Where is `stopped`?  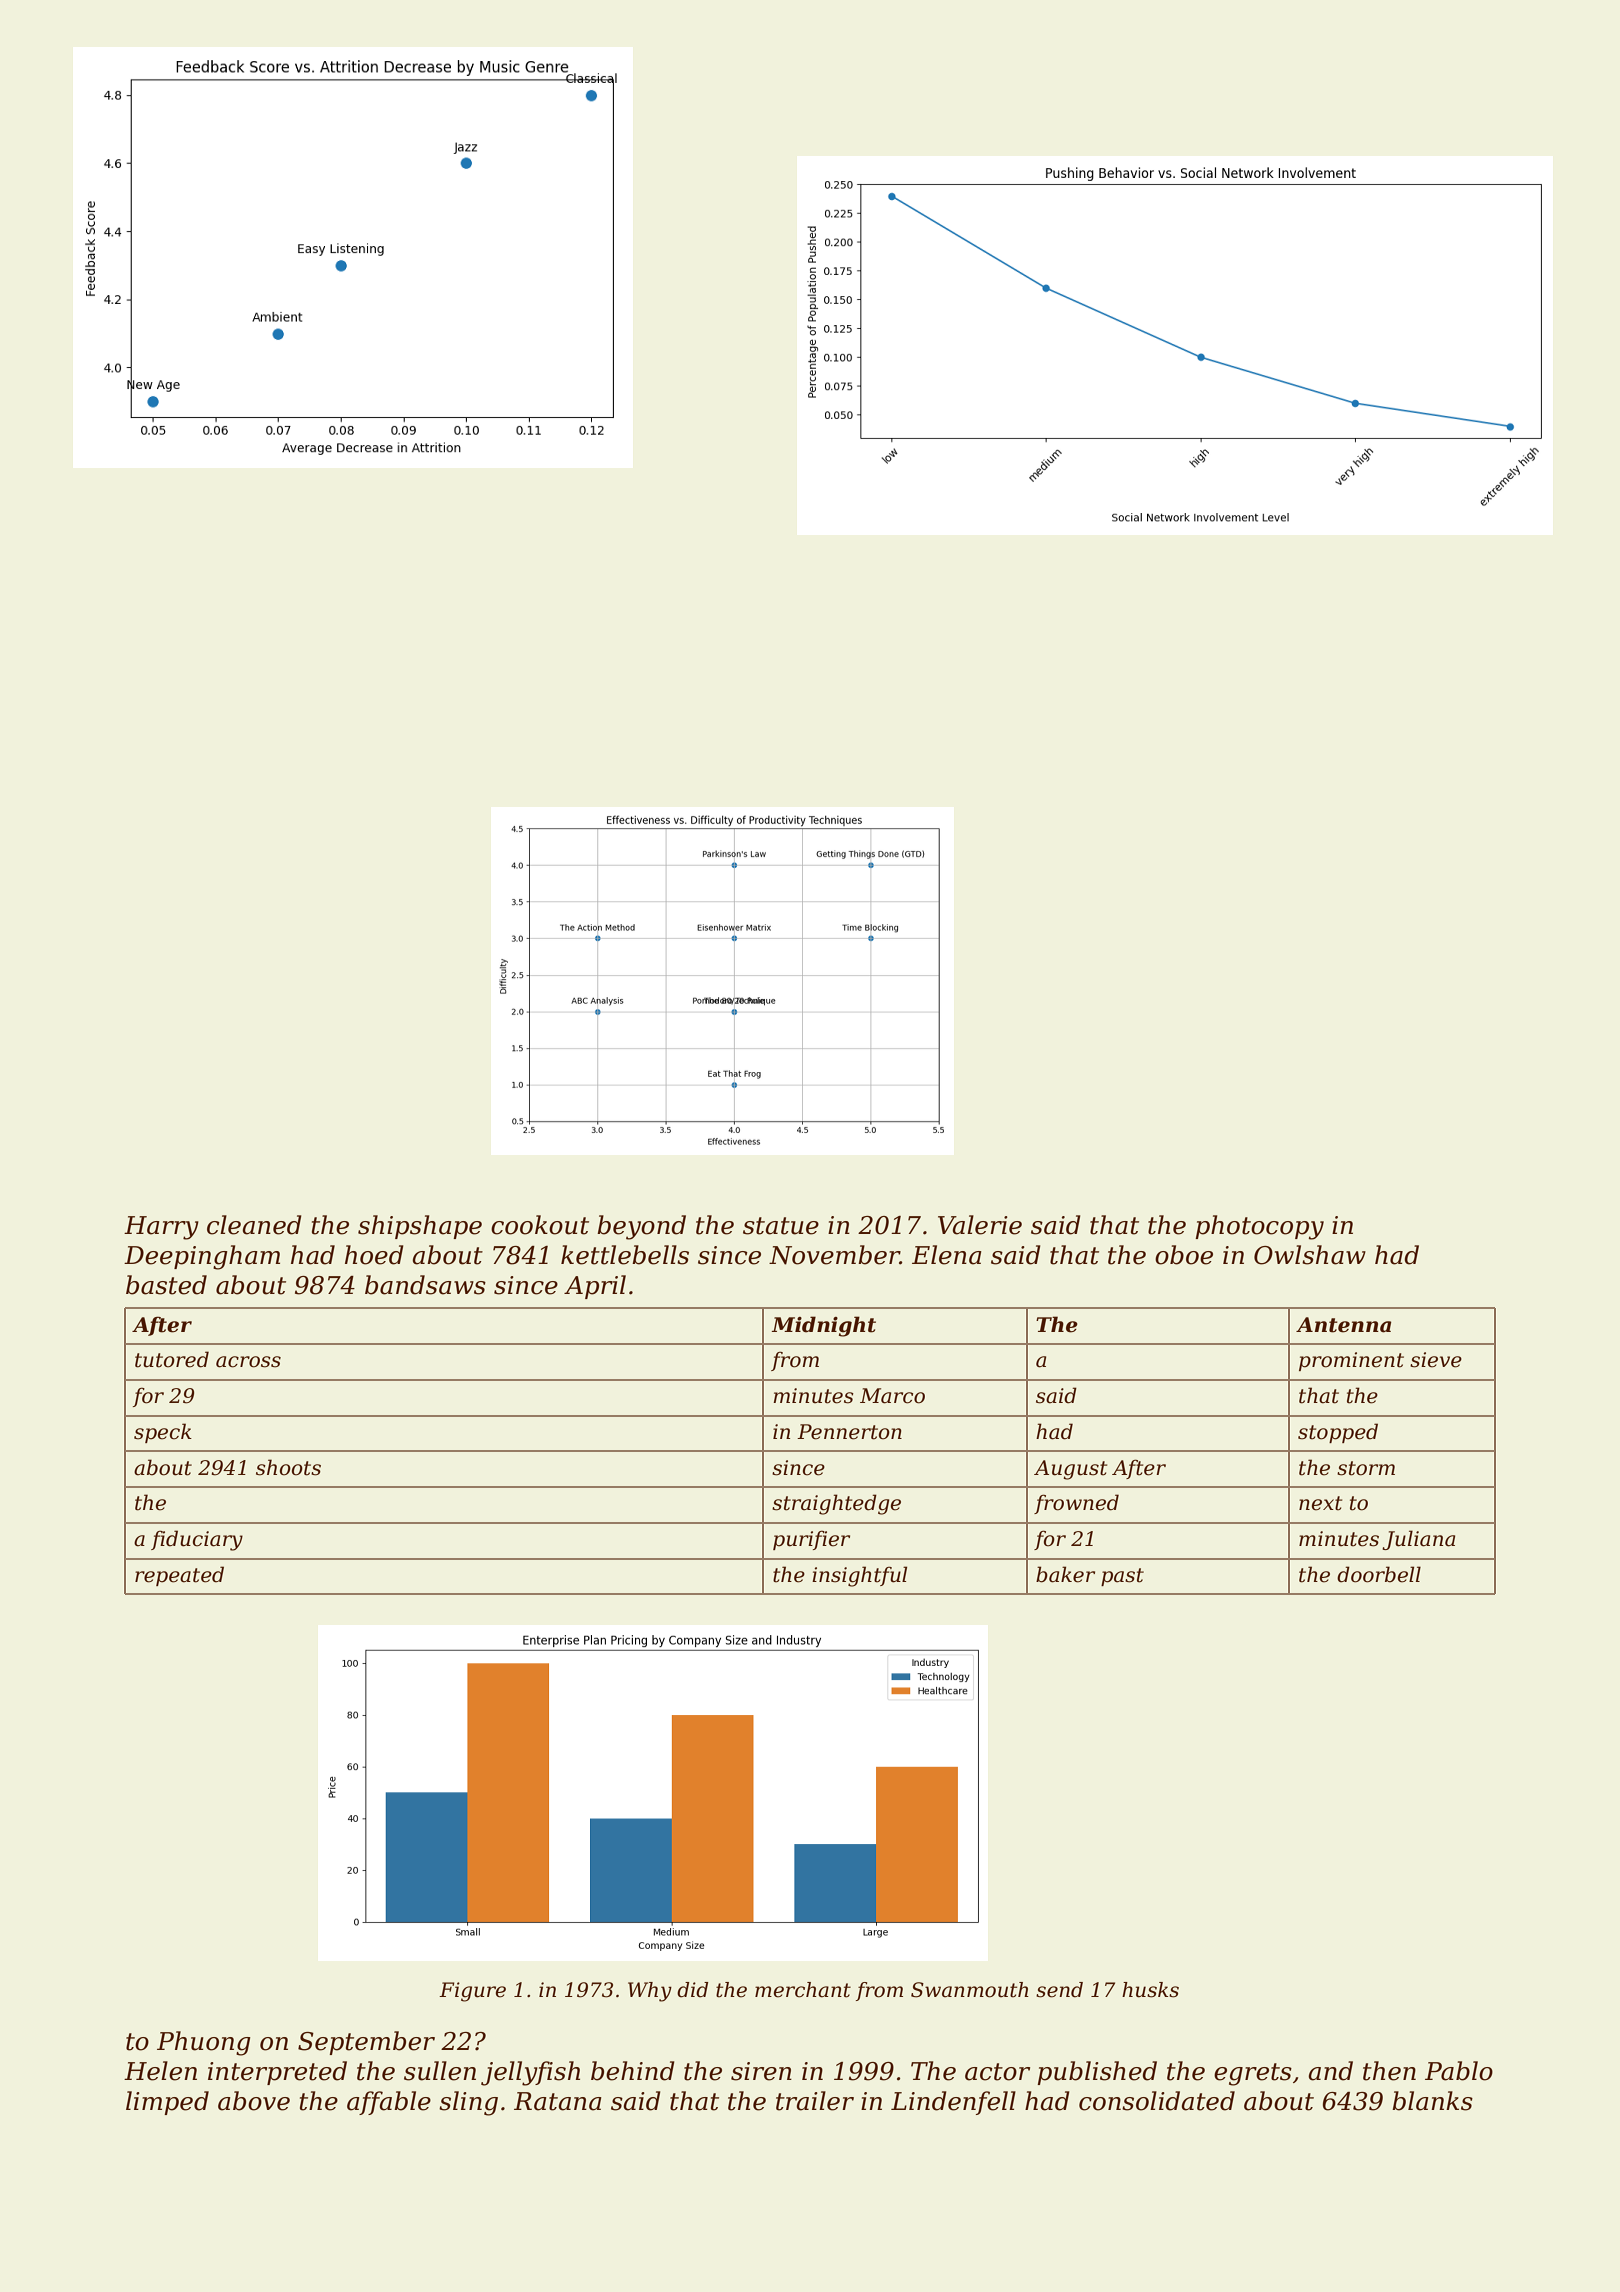 stopped is located at coordinates (1338, 1433).
